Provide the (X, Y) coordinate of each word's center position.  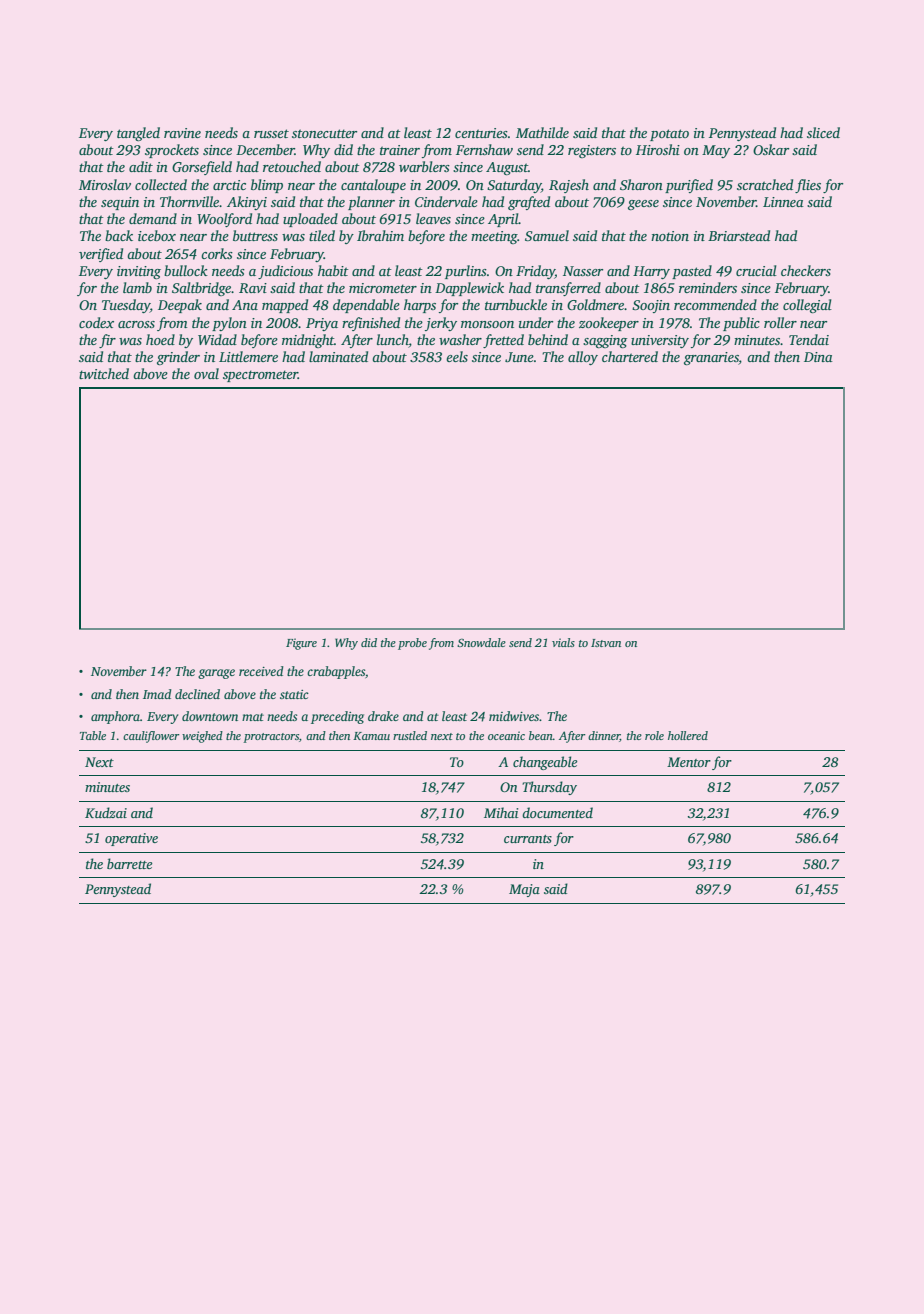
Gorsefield (202, 168)
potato (669, 135)
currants (528, 839)
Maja (524, 890)
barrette (130, 863)
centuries (481, 133)
